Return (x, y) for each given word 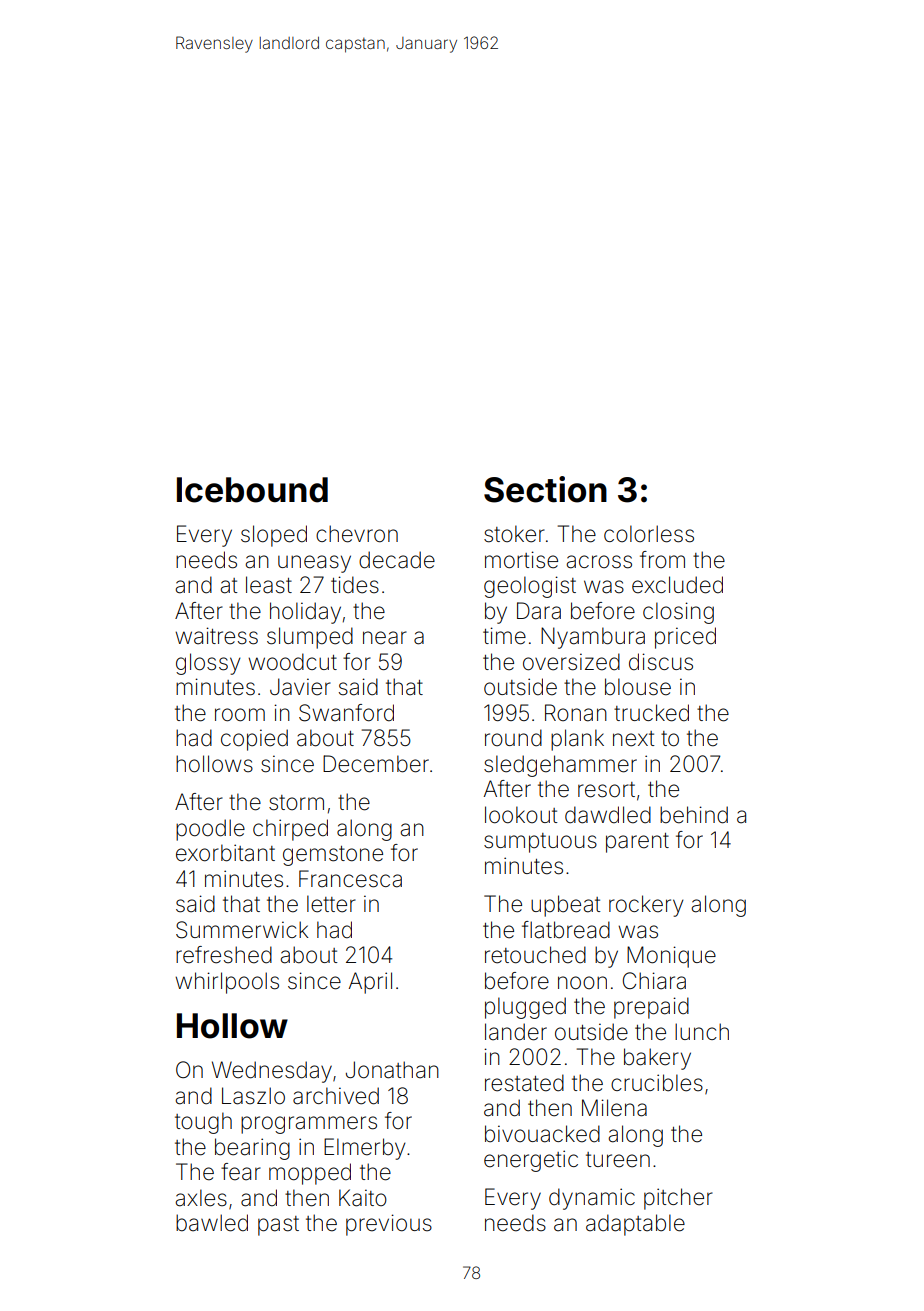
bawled (212, 1223)
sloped (274, 536)
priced (685, 638)
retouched (535, 955)
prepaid (651, 1008)
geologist (530, 587)
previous (389, 1225)
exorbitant (225, 853)
